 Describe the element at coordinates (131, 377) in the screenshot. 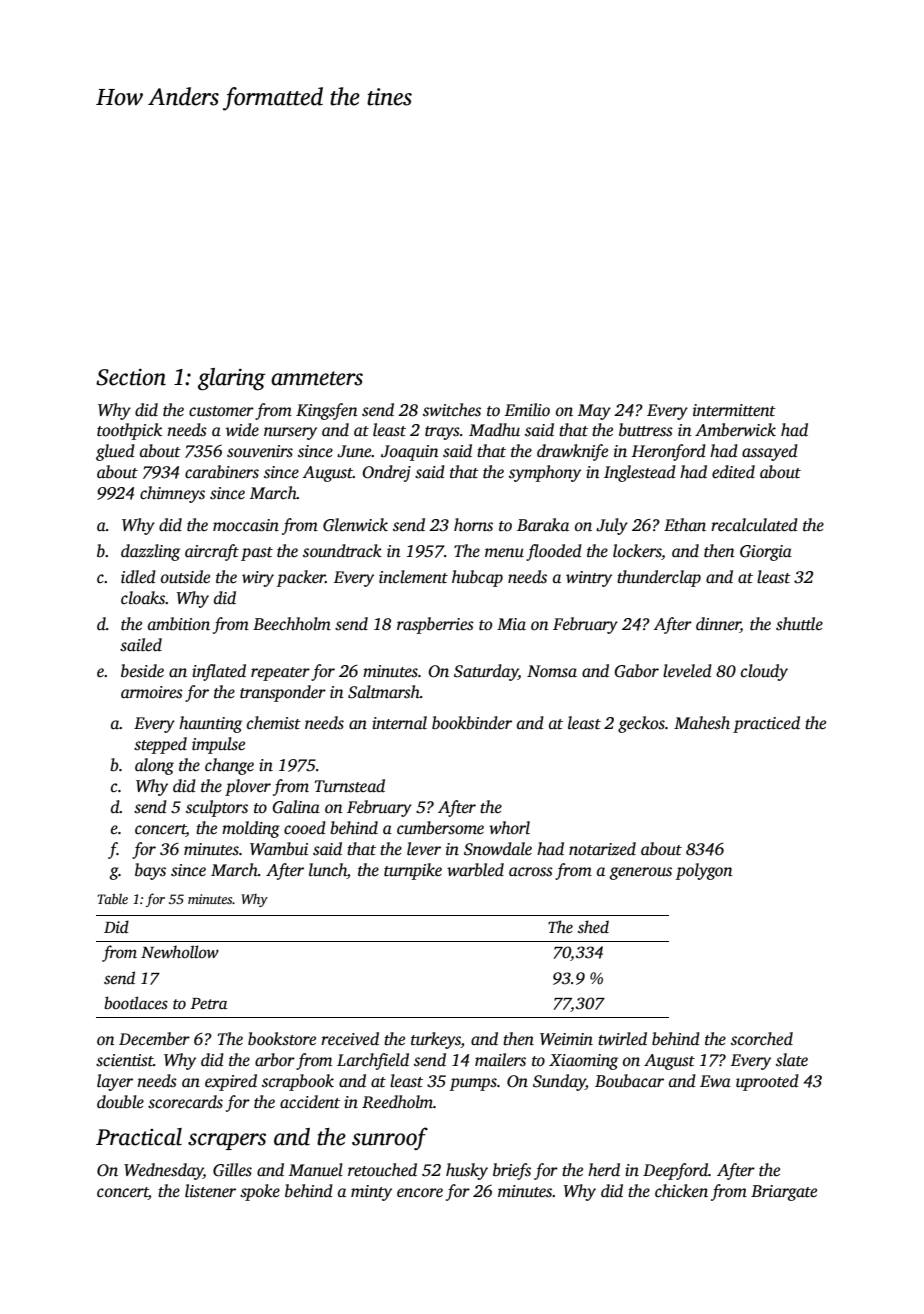

I see `Section` at that location.
